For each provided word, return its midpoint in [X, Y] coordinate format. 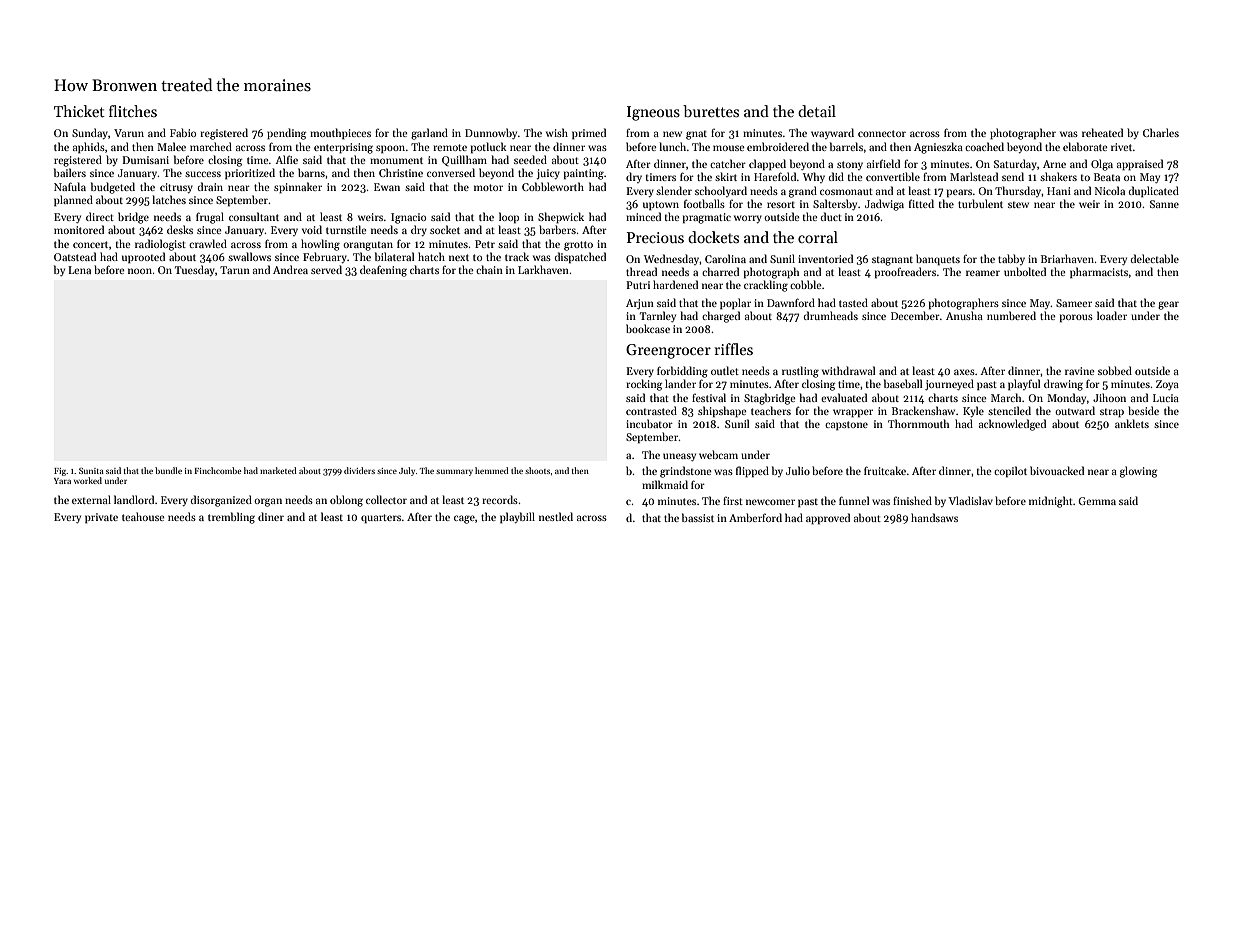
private [101, 518]
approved [828, 519]
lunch [673, 146]
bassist [698, 517]
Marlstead [974, 176]
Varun [129, 133]
